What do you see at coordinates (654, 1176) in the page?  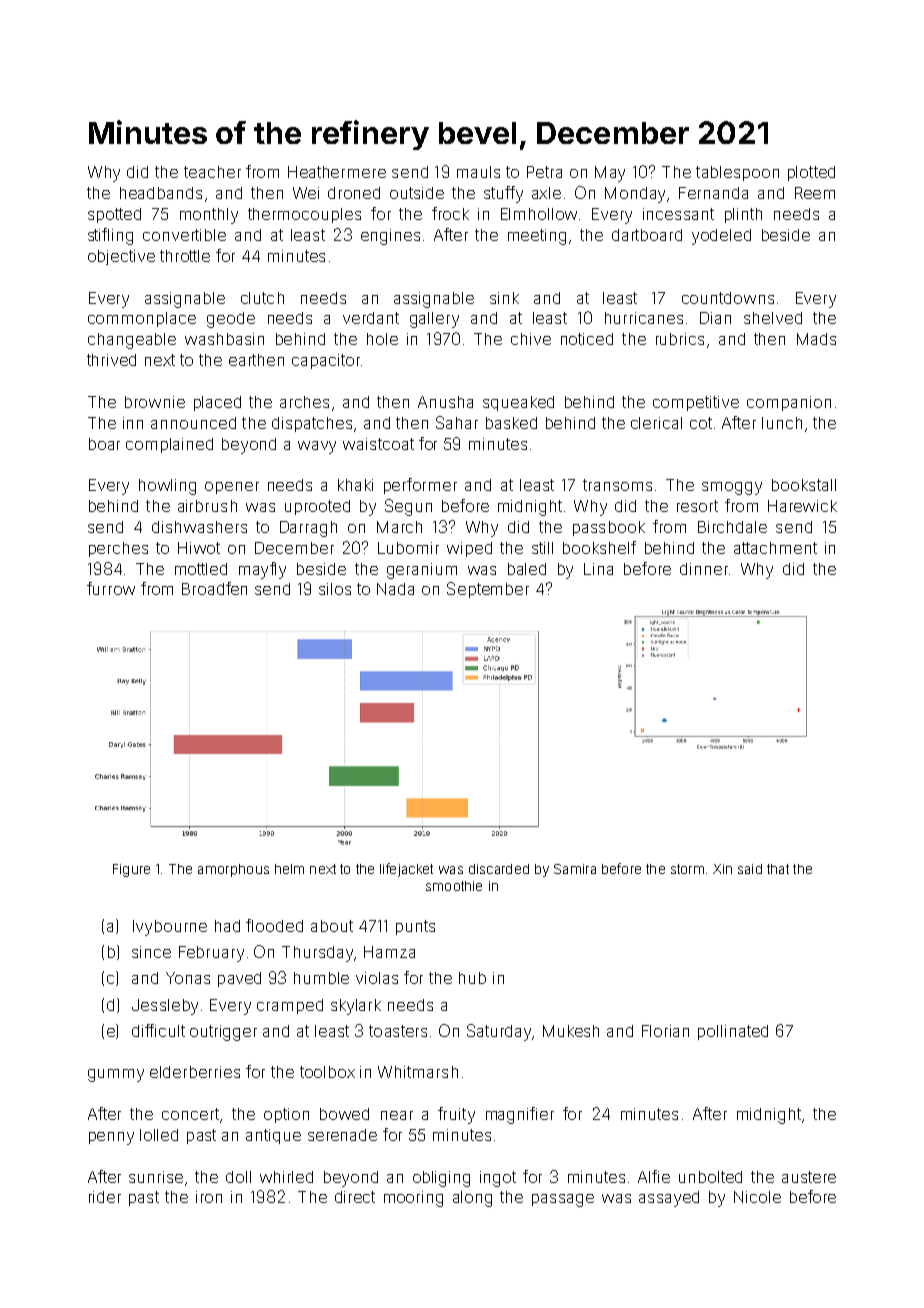 I see `Alfie` at bounding box center [654, 1176].
